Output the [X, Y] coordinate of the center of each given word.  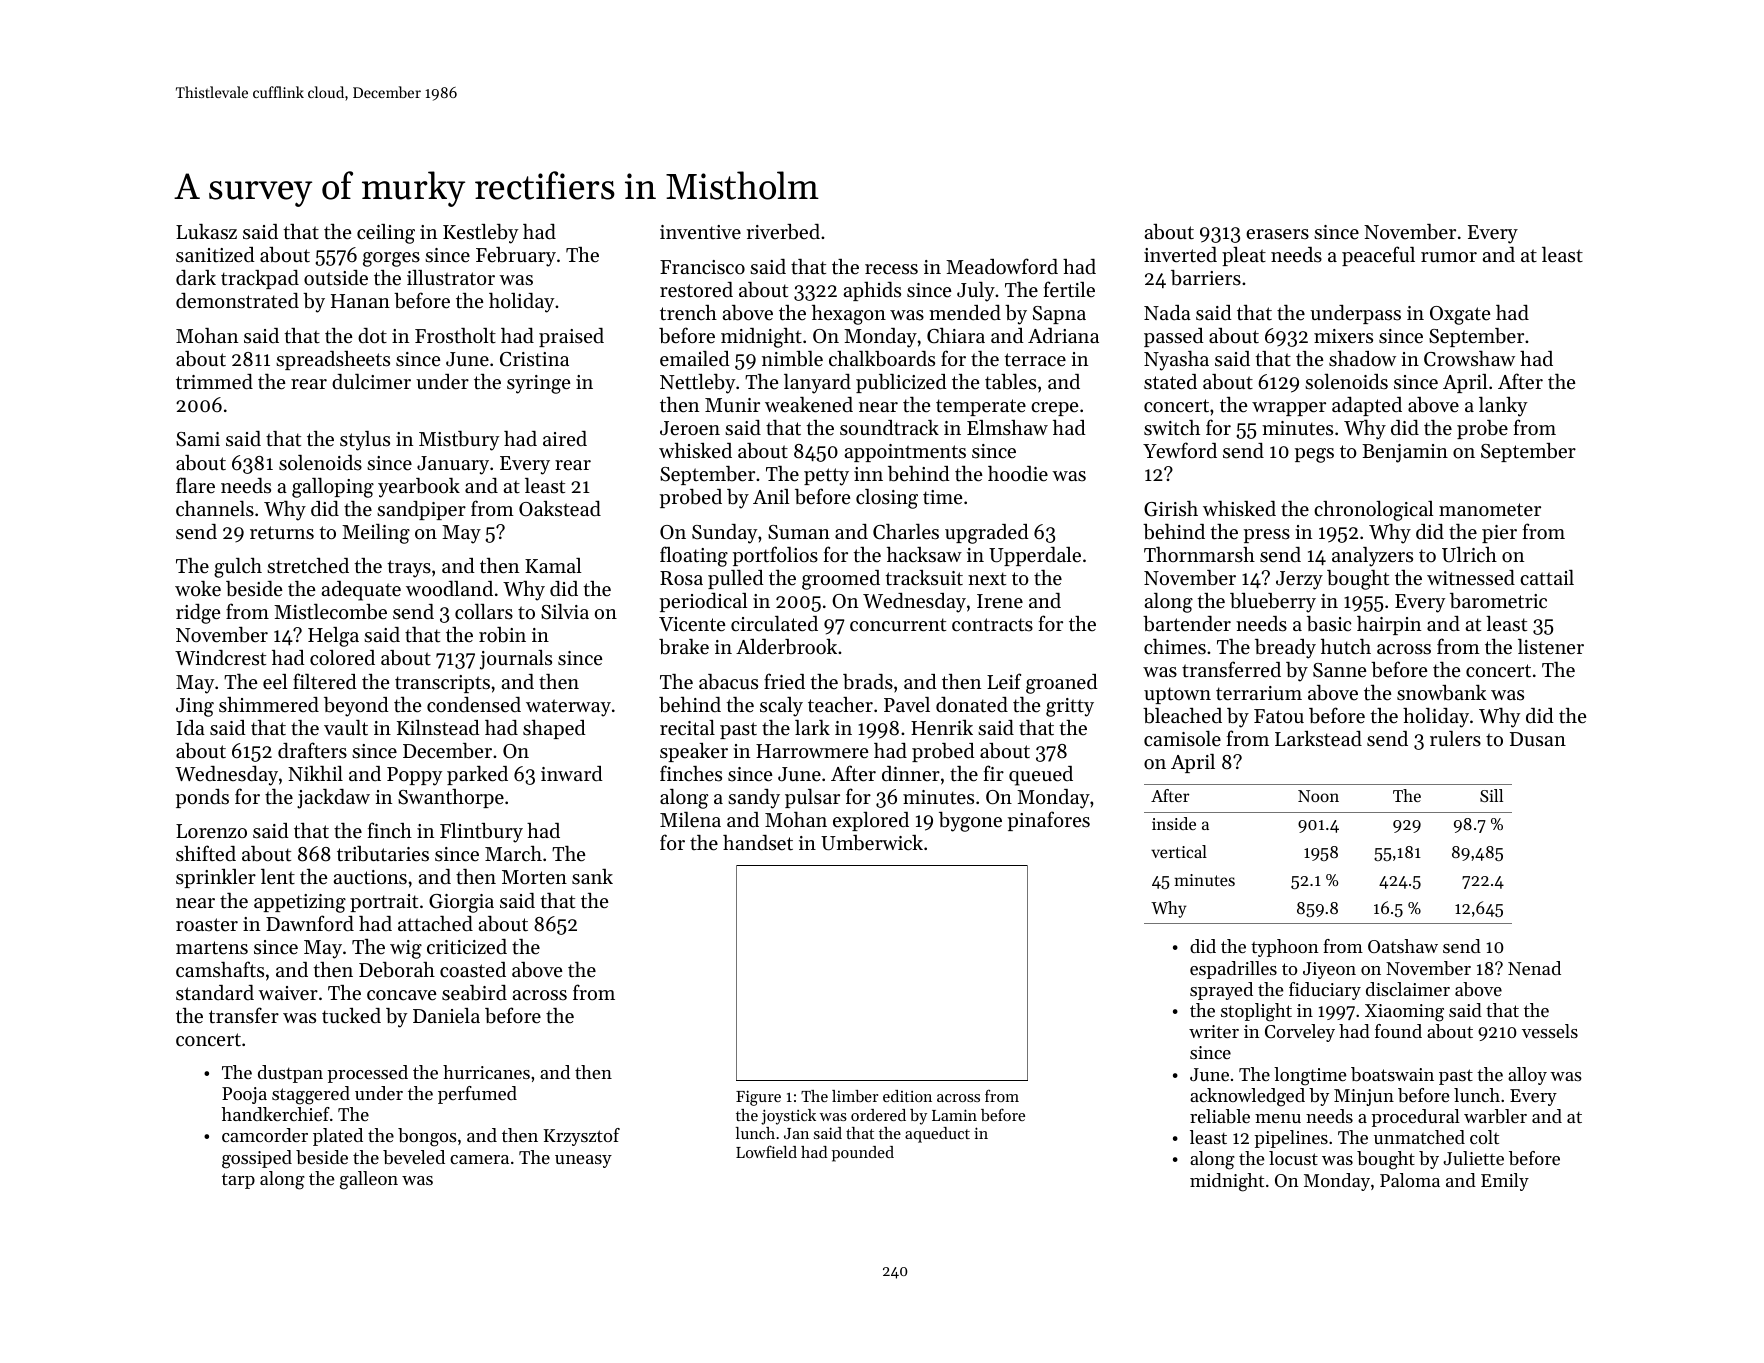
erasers [1277, 234]
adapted [1367, 406]
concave [401, 995]
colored [342, 658]
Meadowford [1002, 266]
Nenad [1534, 968]
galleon [369, 1180]
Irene [1000, 601]
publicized [901, 383]
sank [592, 876]
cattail [1547, 577]
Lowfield [766, 1151]
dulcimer [371, 382]
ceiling [386, 234]
